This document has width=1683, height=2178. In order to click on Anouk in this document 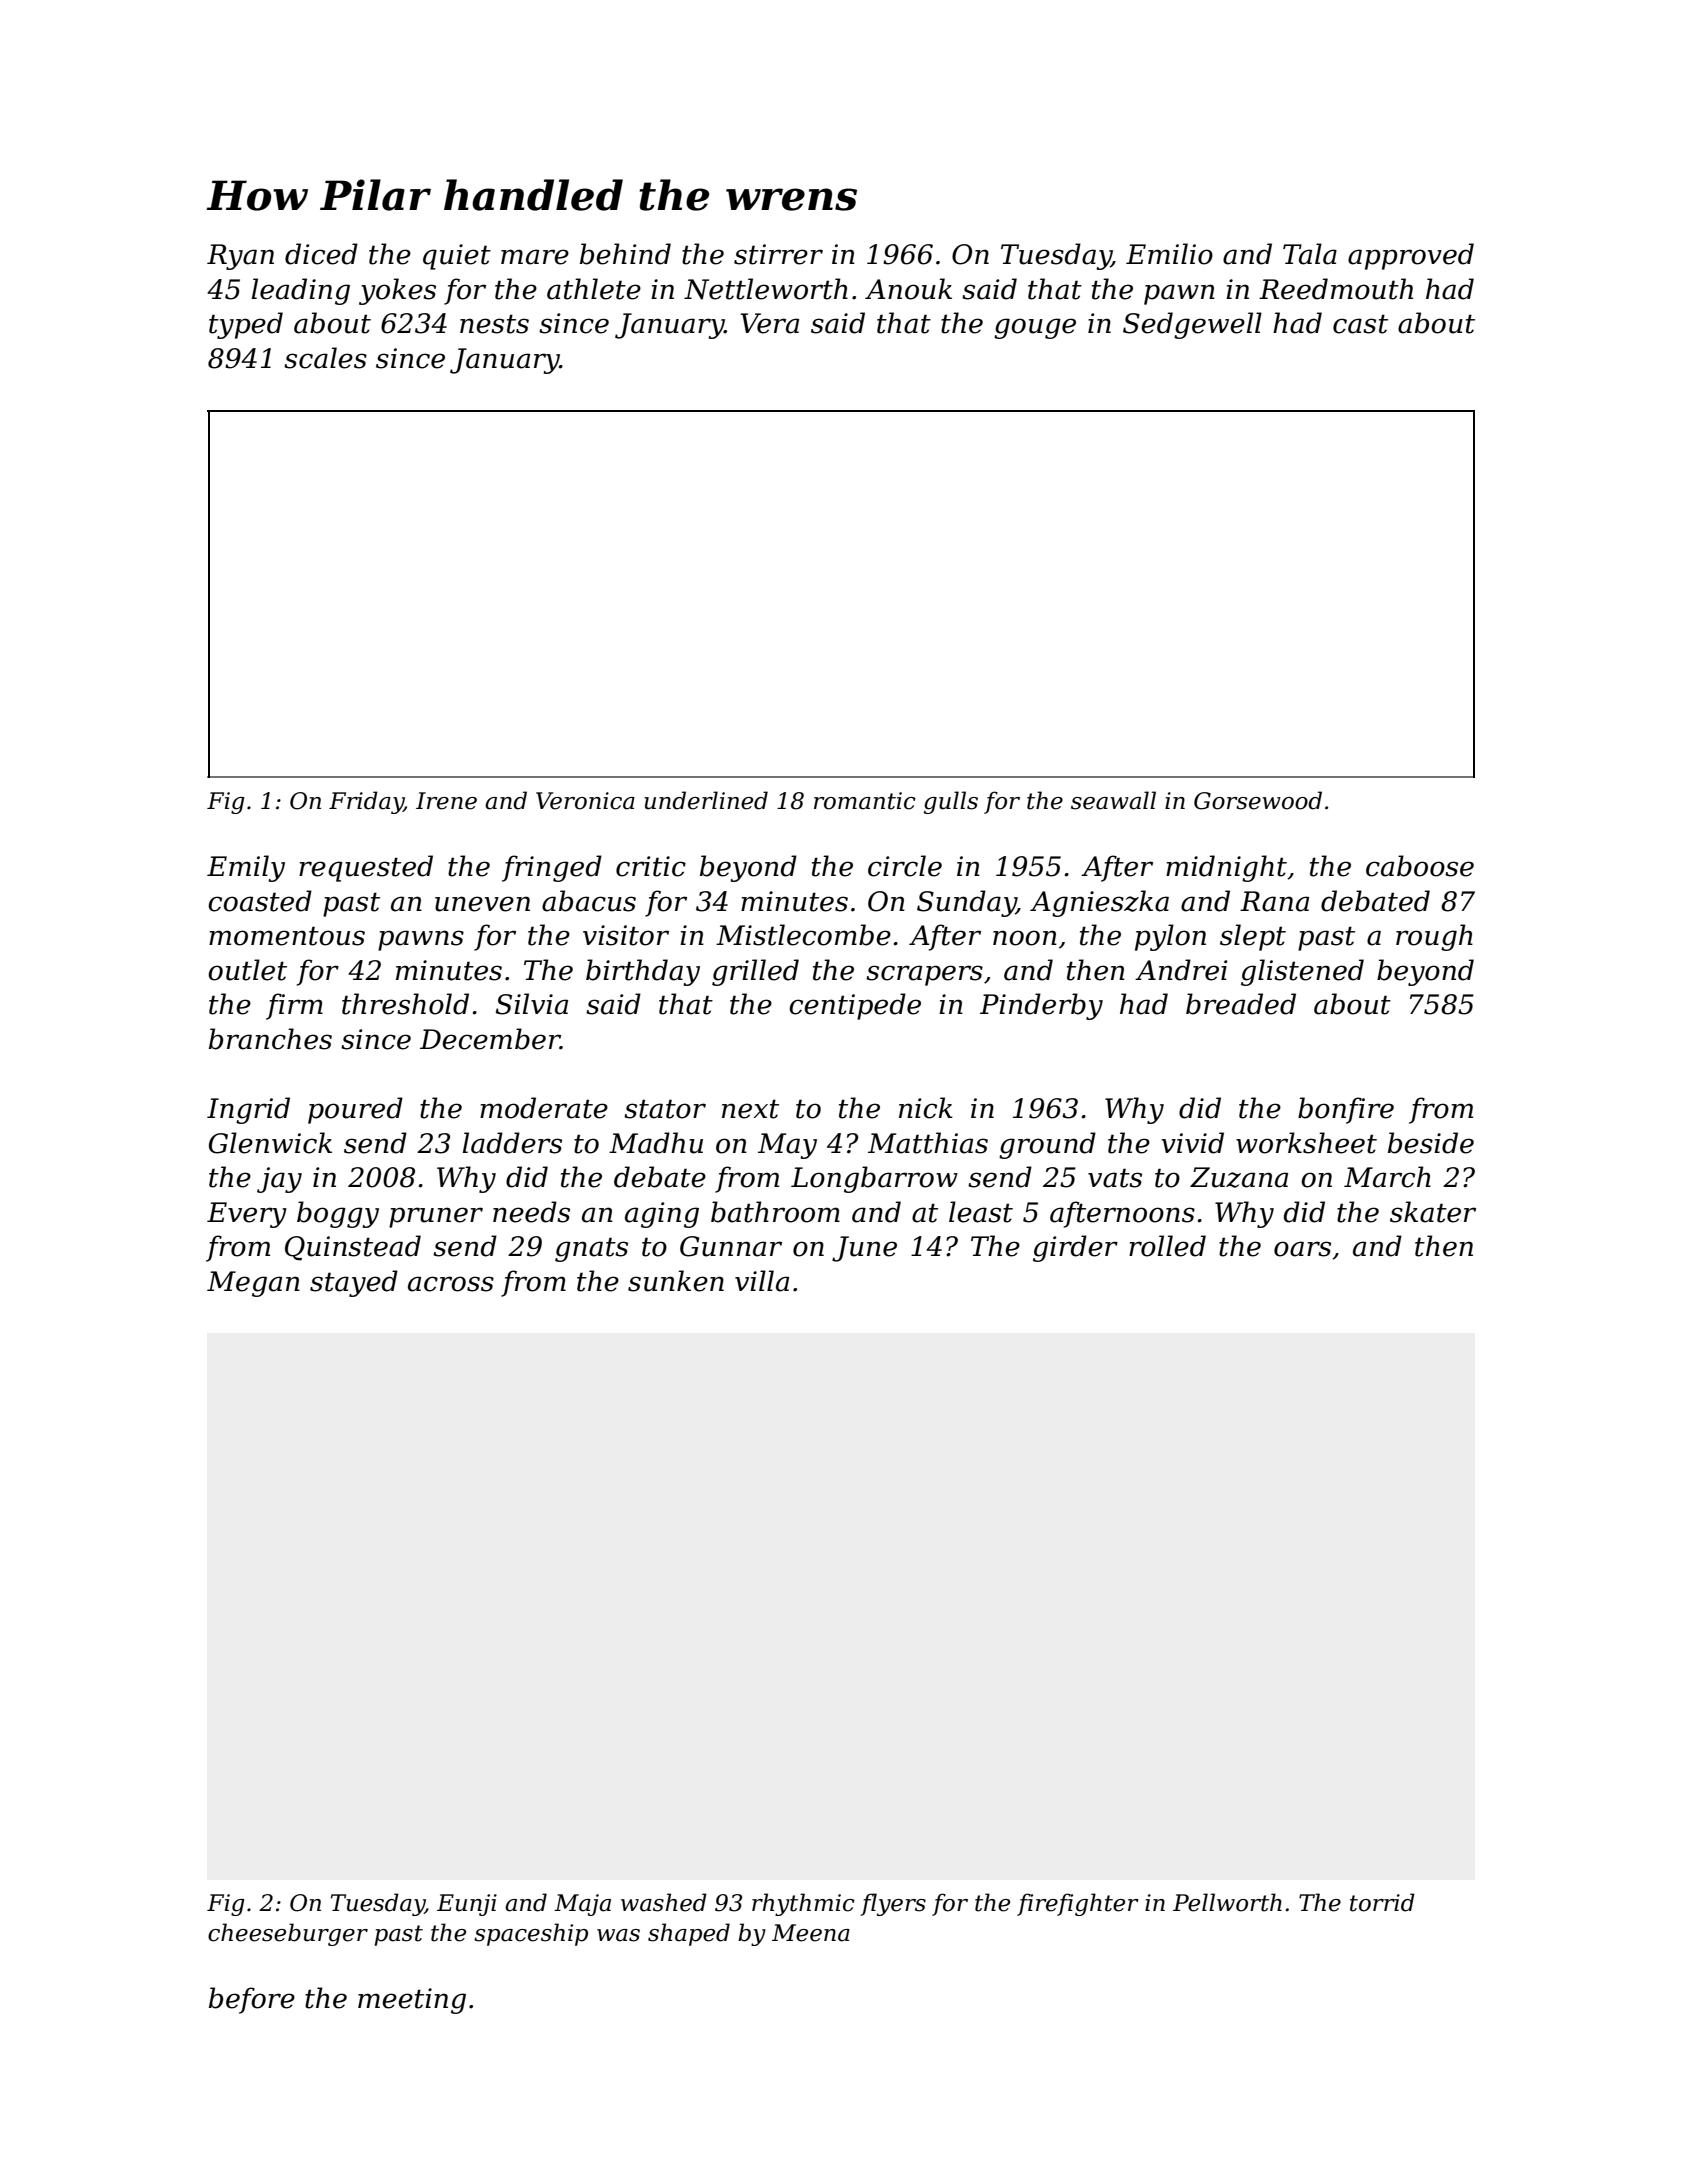, I will do `click(908, 289)`.
